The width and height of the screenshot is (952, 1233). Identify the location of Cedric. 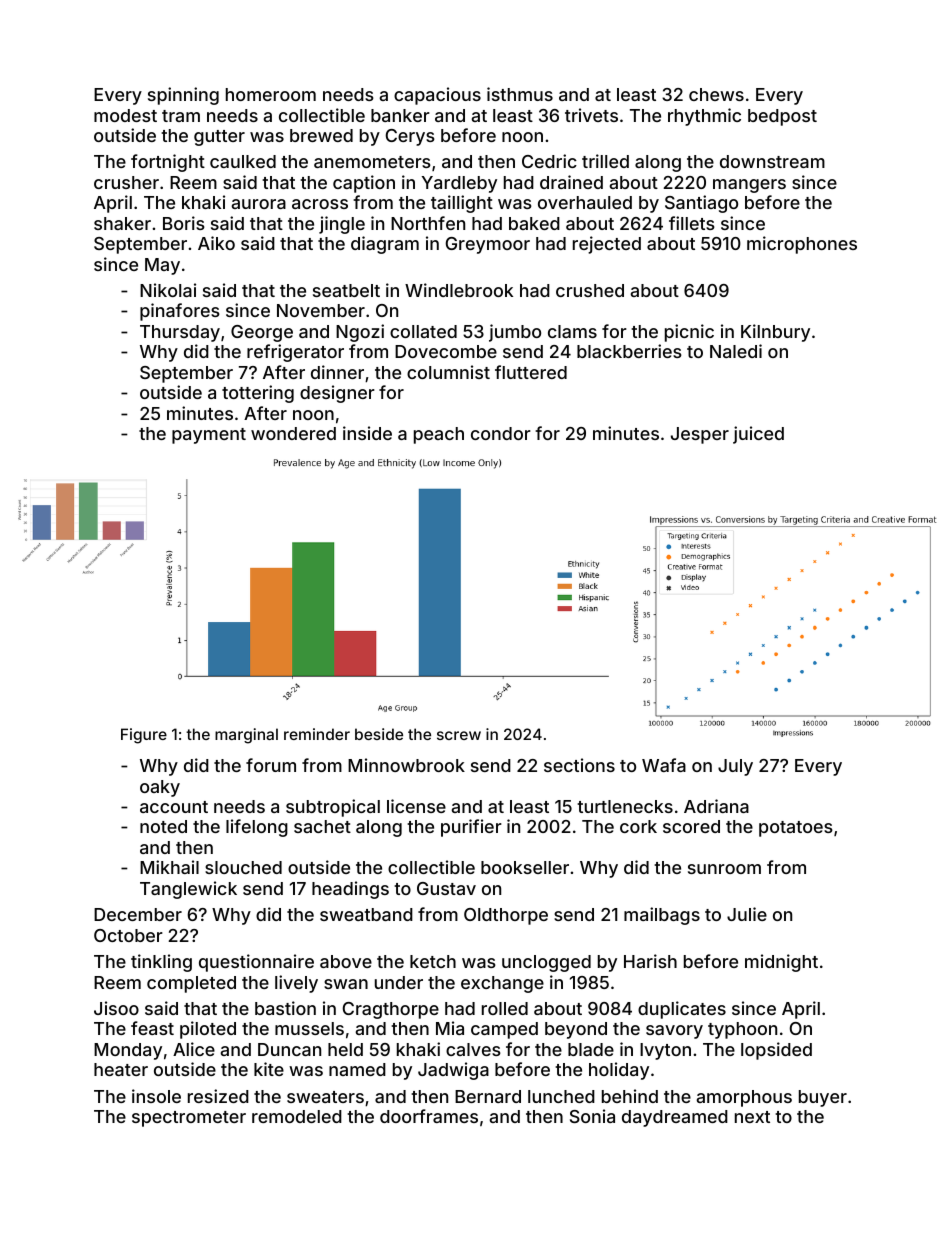
(549, 161).
